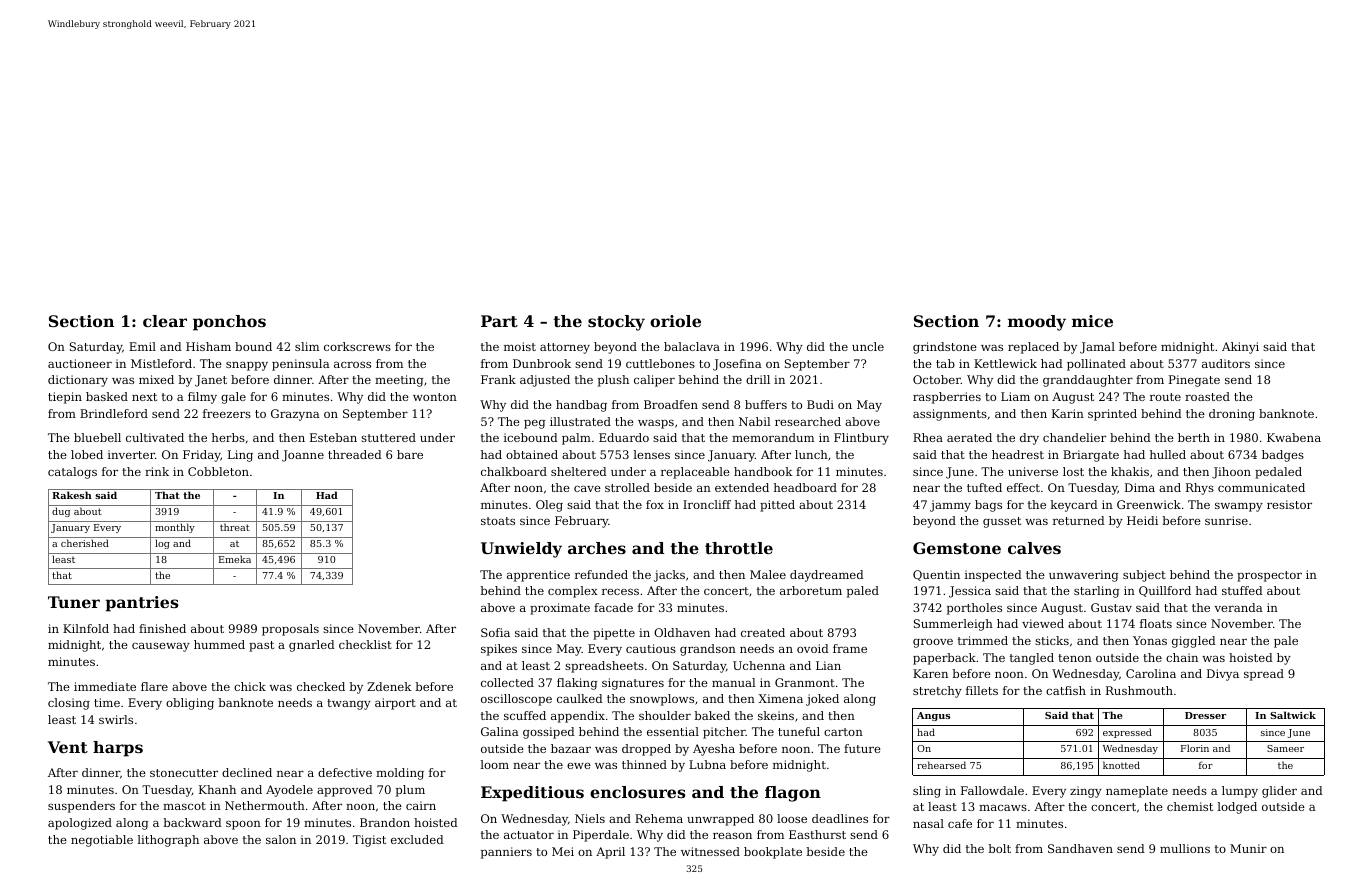 The height and width of the document is (887, 1372). Describe the element at coordinates (1092, 321) in the document. I see `mice` at that location.
